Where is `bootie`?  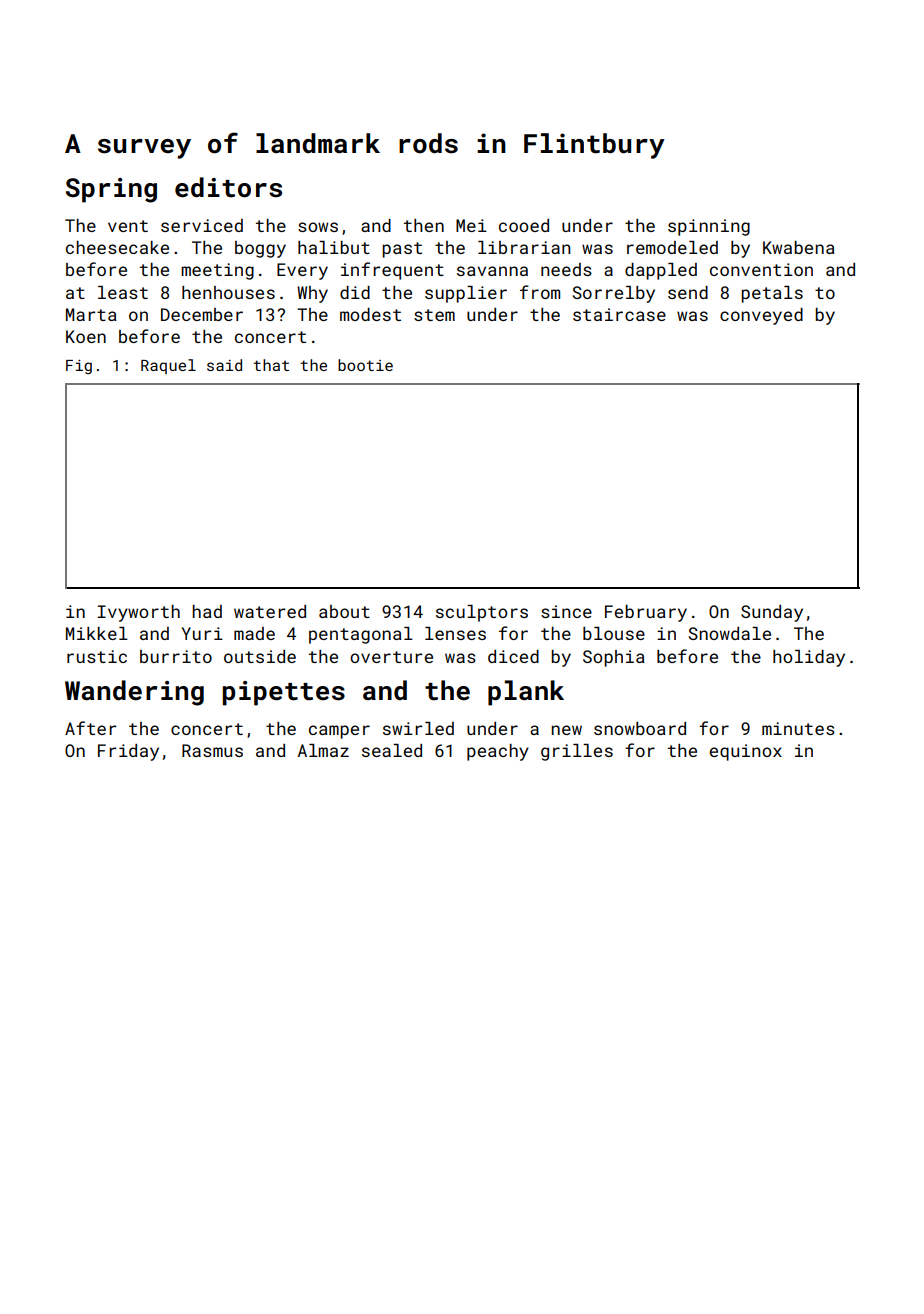
bootie is located at coordinates (365, 365).
